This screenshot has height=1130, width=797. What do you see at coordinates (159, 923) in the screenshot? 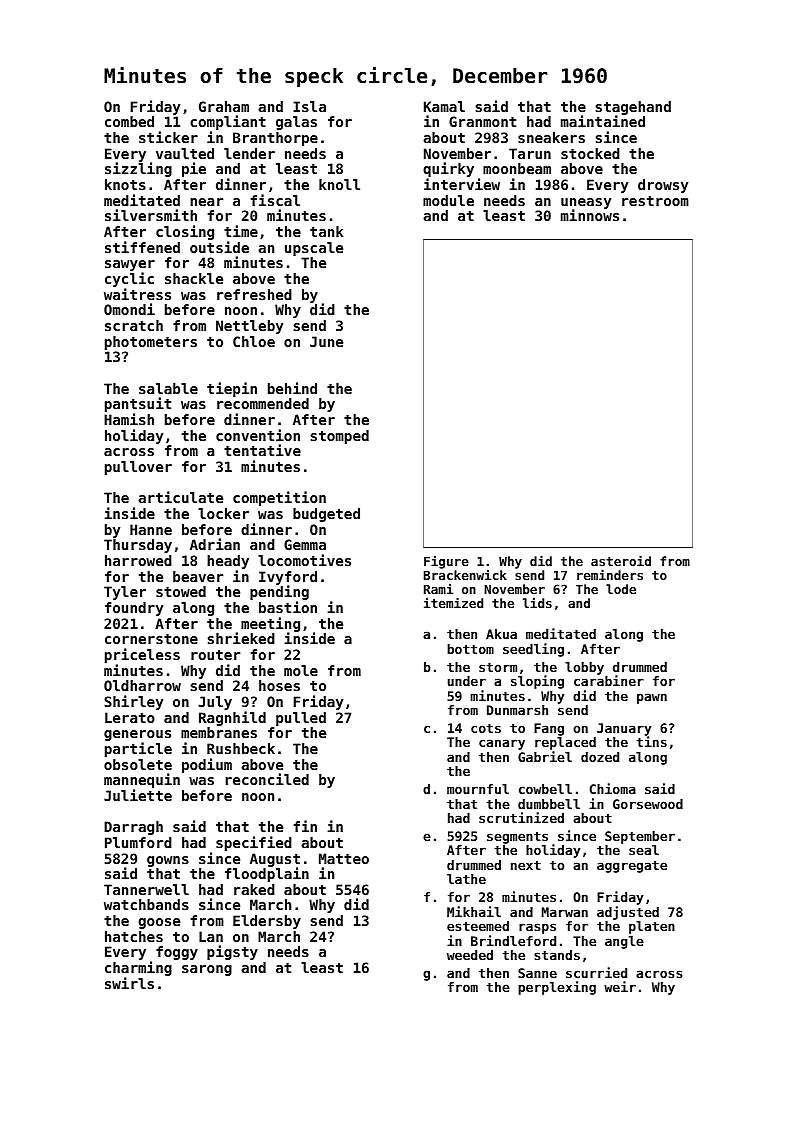
I see `goose` at bounding box center [159, 923].
